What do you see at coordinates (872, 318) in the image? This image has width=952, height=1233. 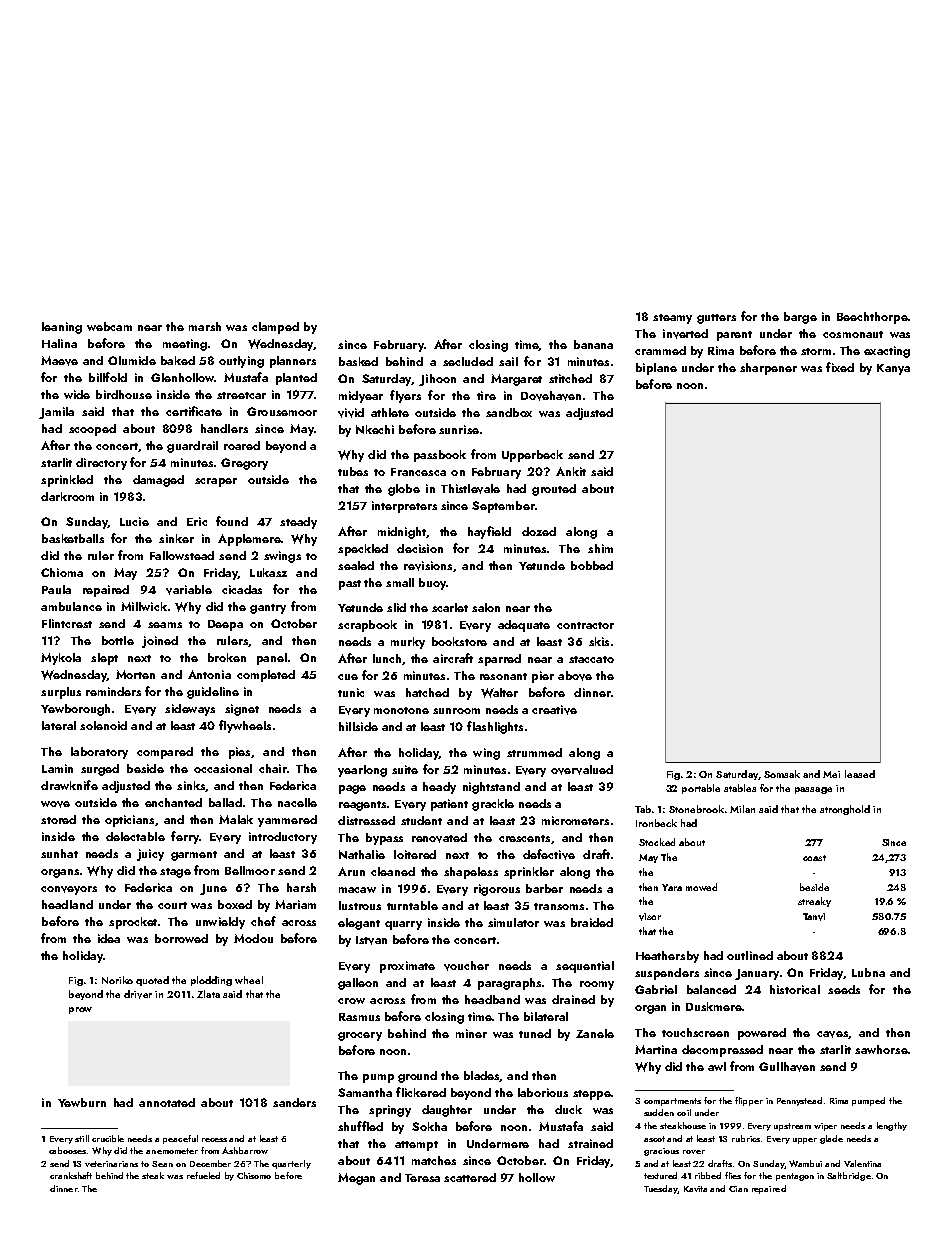 I see `Beechthorpe` at bounding box center [872, 318].
